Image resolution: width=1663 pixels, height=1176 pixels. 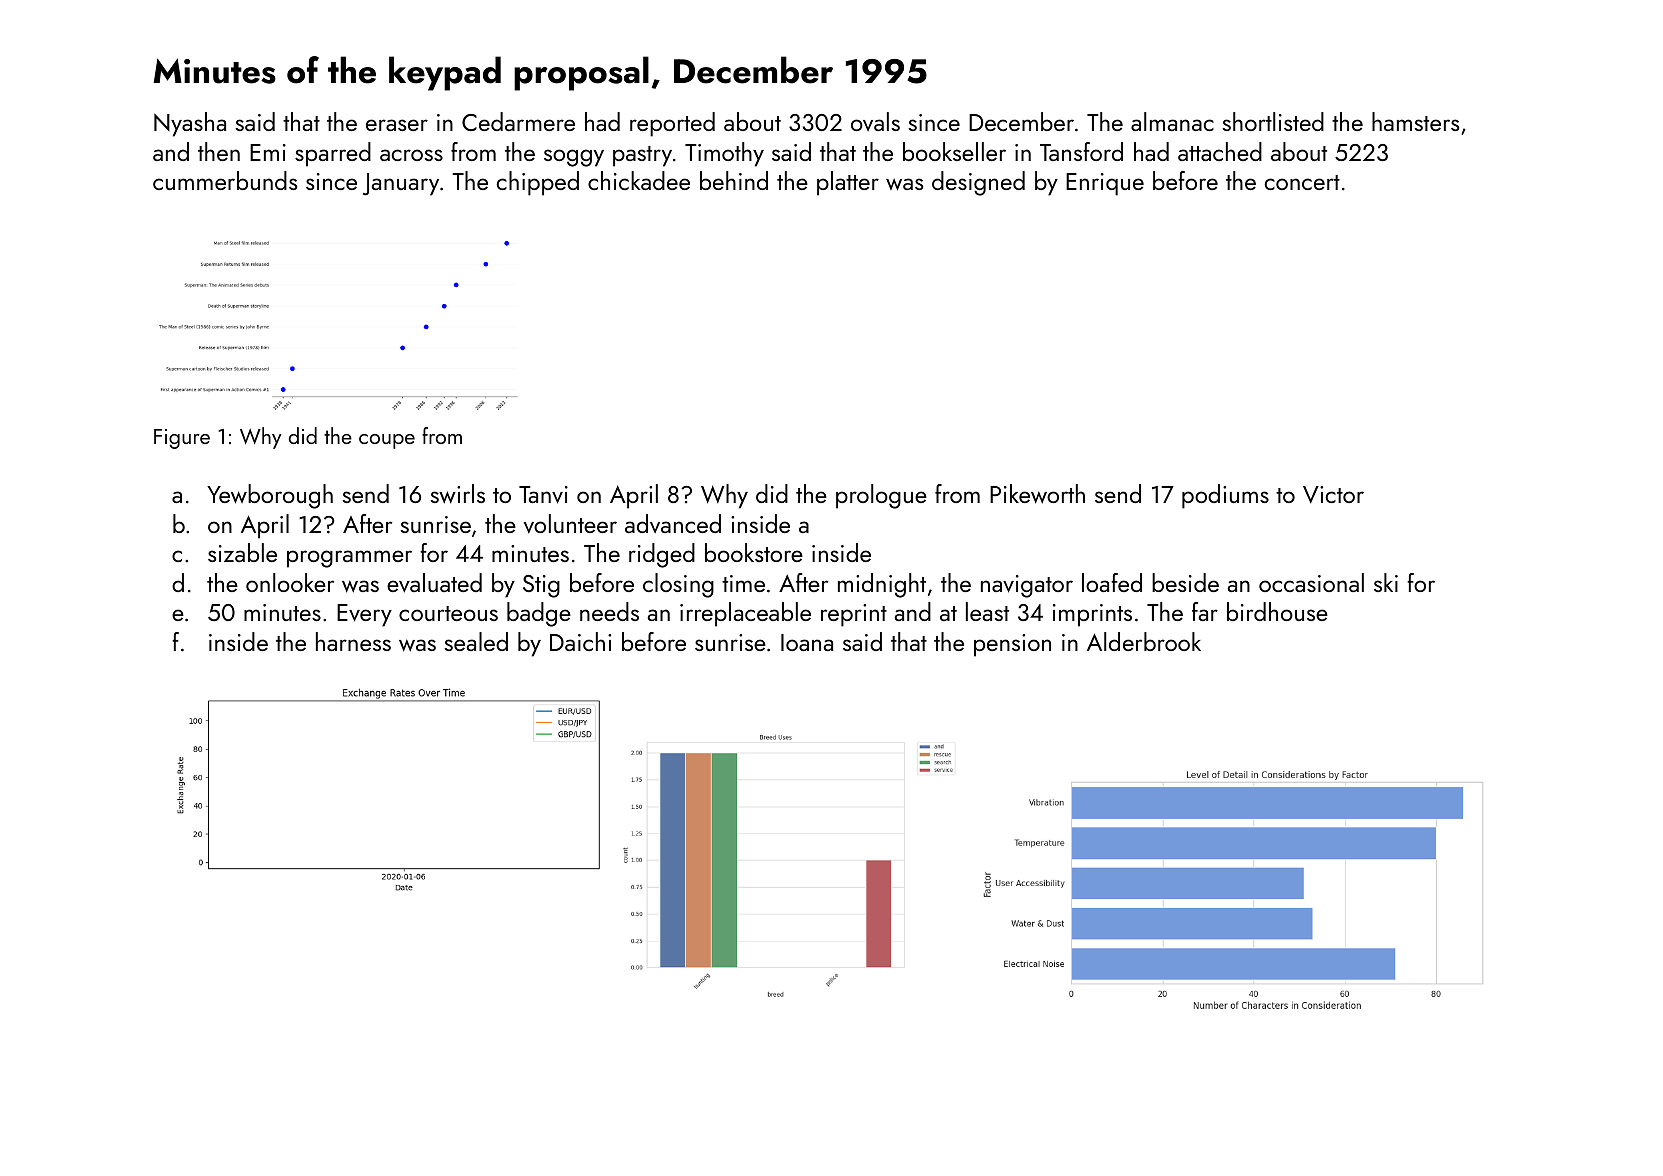 I want to click on midnight, so click(x=882, y=585).
